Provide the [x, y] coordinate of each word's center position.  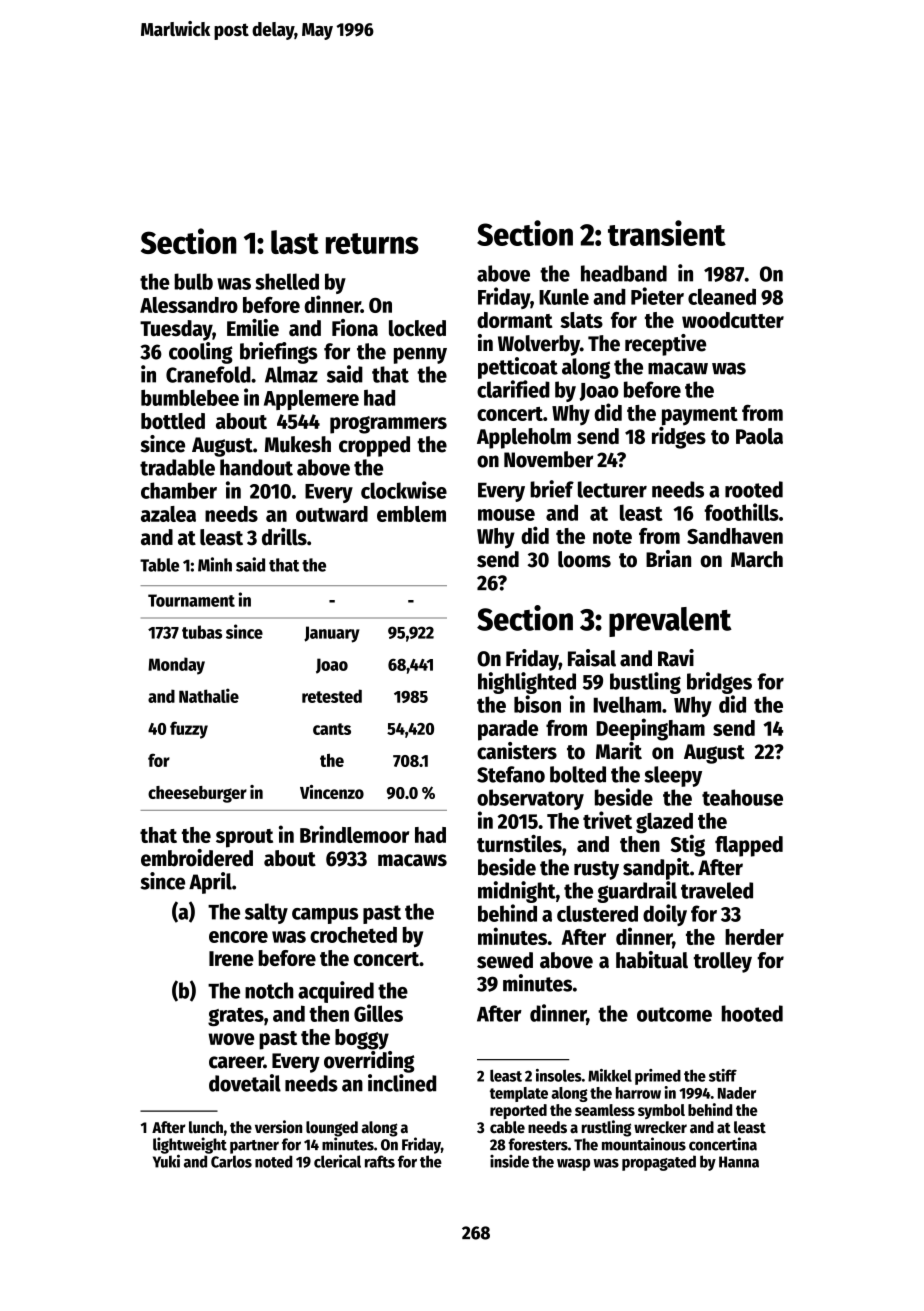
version [278, 1127]
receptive [665, 345]
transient [667, 233]
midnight [517, 892]
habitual [652, 960]
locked [417, 328]
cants [332, 729]
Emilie [253, 328]
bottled [173, 421]
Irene [231, 958]
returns [372, 243]
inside [509, 1161]
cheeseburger [197, 794]
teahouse [742, 797]
